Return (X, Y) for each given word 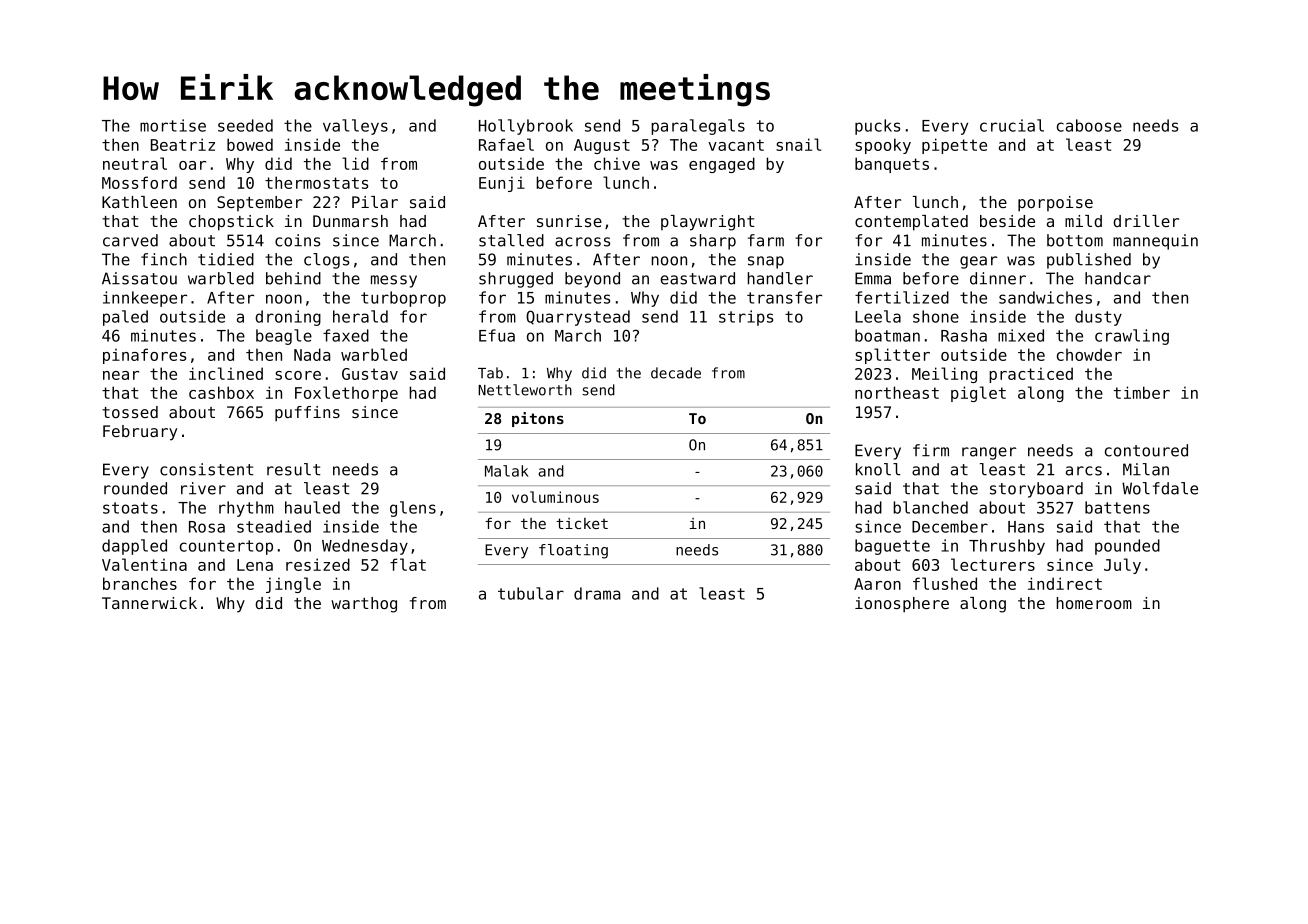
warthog (364, 605)
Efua (497, 335)
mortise (173, 125)
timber (1142, 392)
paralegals (698, 127)
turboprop (403, 299)
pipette (954, 146)
